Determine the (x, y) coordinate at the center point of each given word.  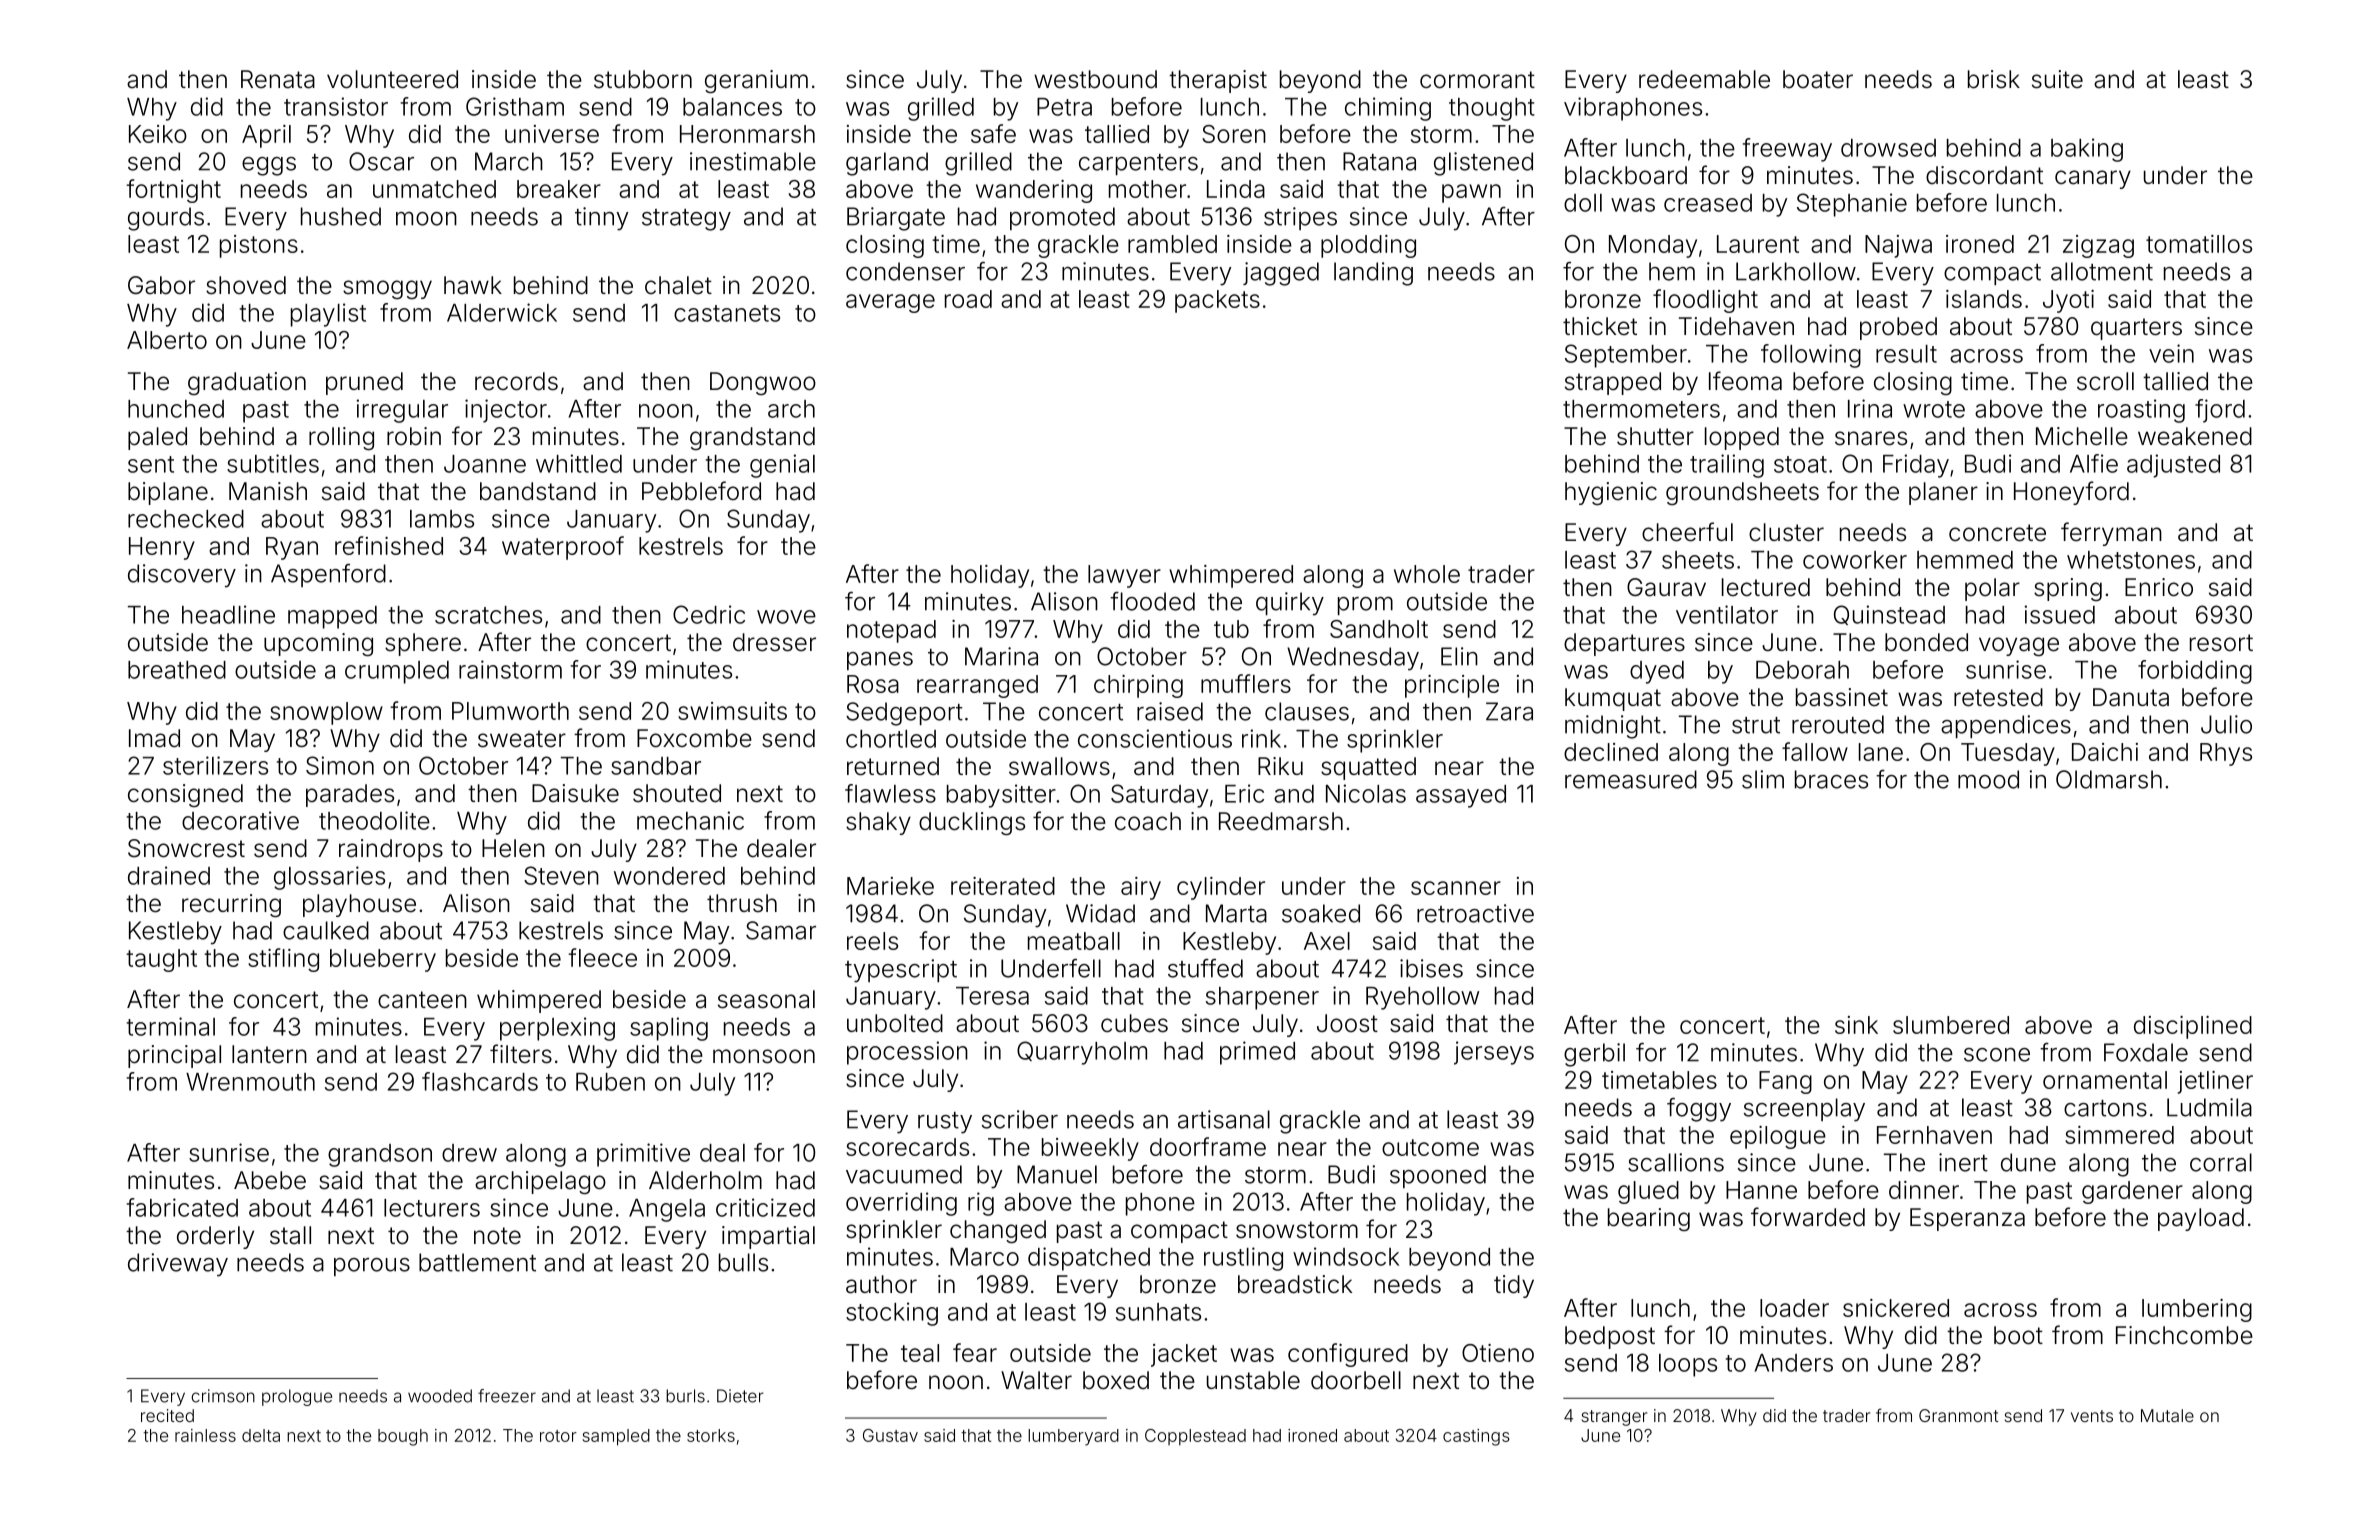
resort (2221, 643)
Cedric (709, 614)
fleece (602, 957)
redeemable (1704, 79)
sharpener (1262, 998)
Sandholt (1379, 629)
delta (261, 1435)
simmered (2119, 1135)
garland (887, 164)
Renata (278, 79)
